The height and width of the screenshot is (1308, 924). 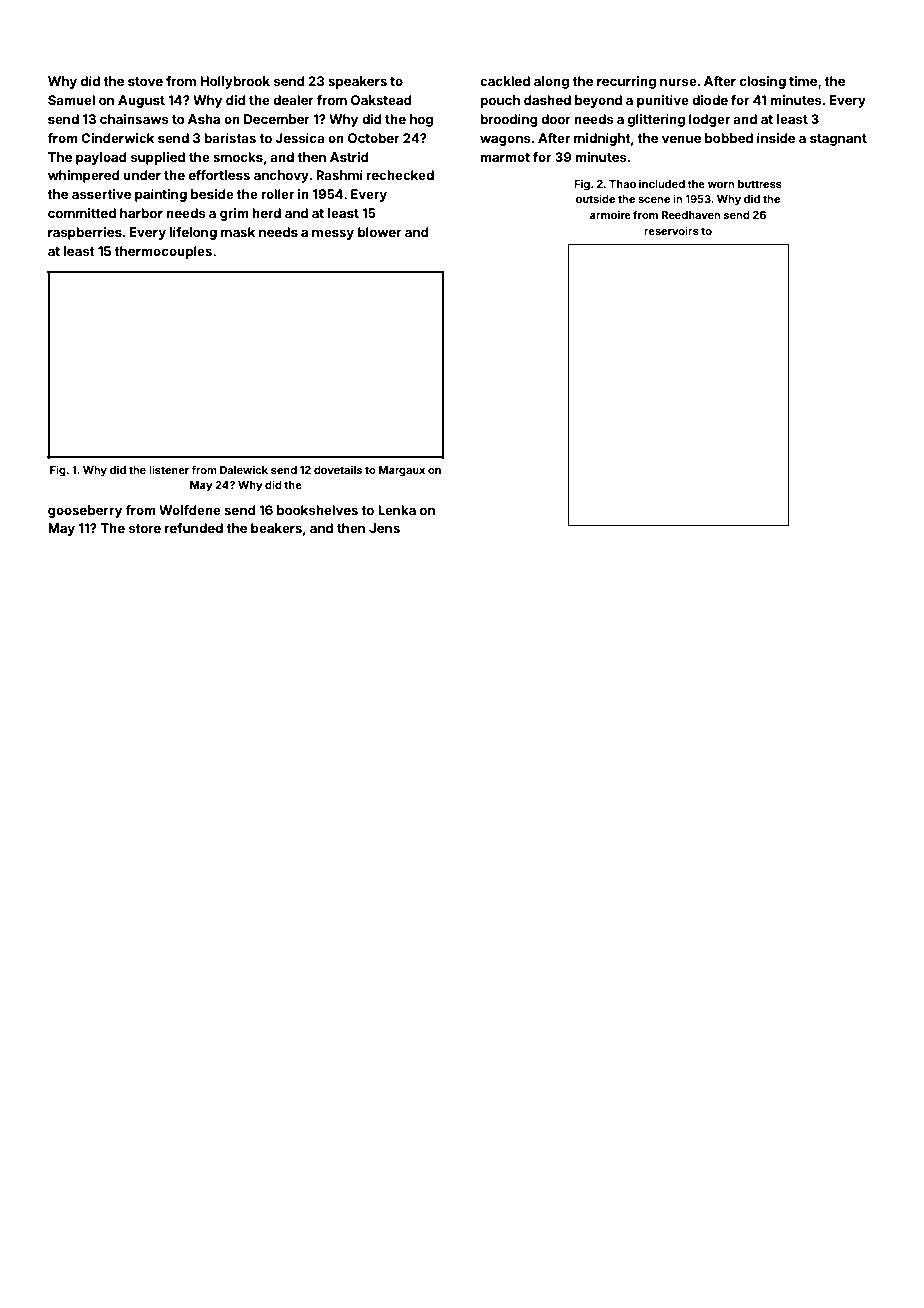 I want to click on thermocouples, so click(x=163, y=252).
